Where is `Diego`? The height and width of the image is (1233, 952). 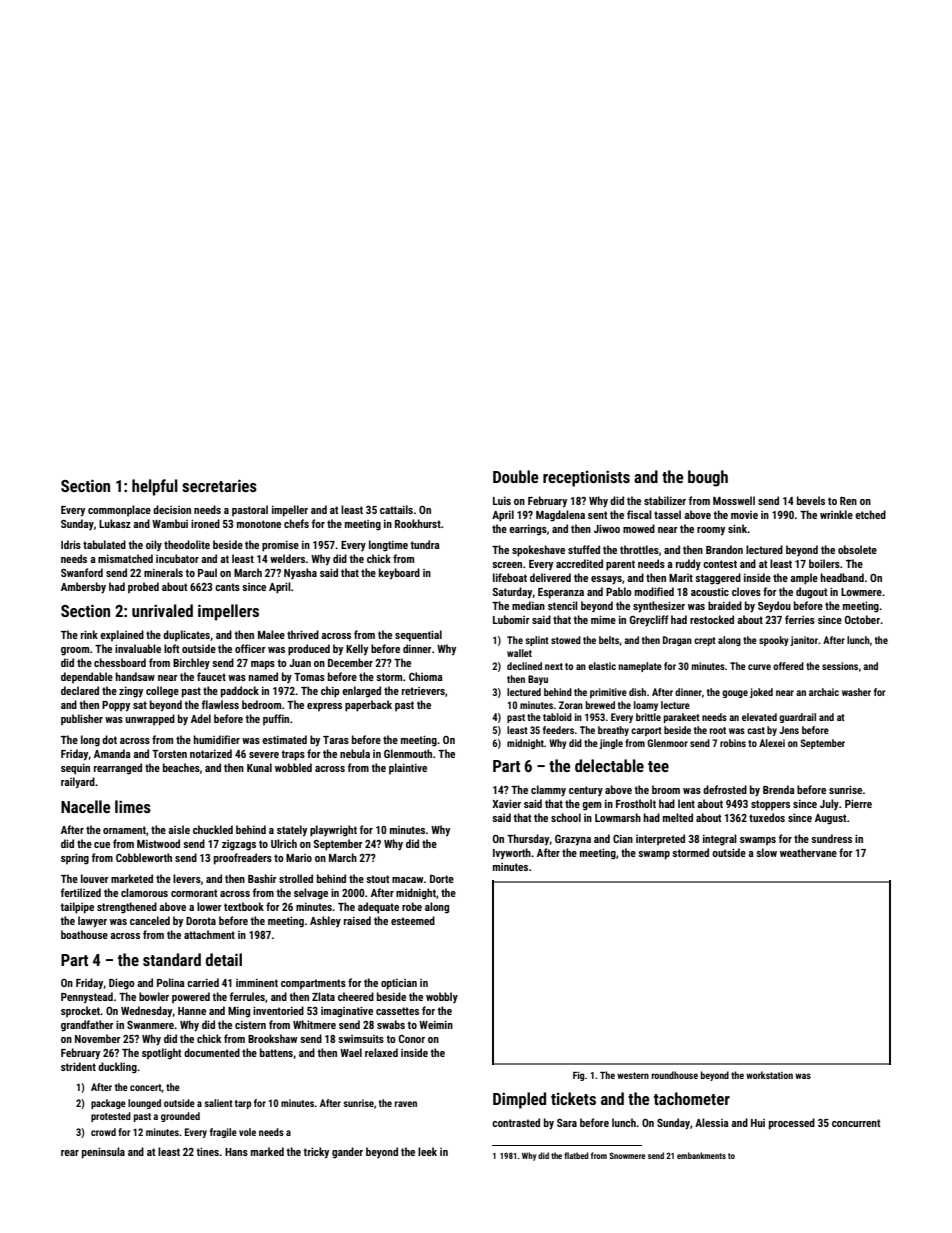 Diego is located at coordinates (122, 984).
